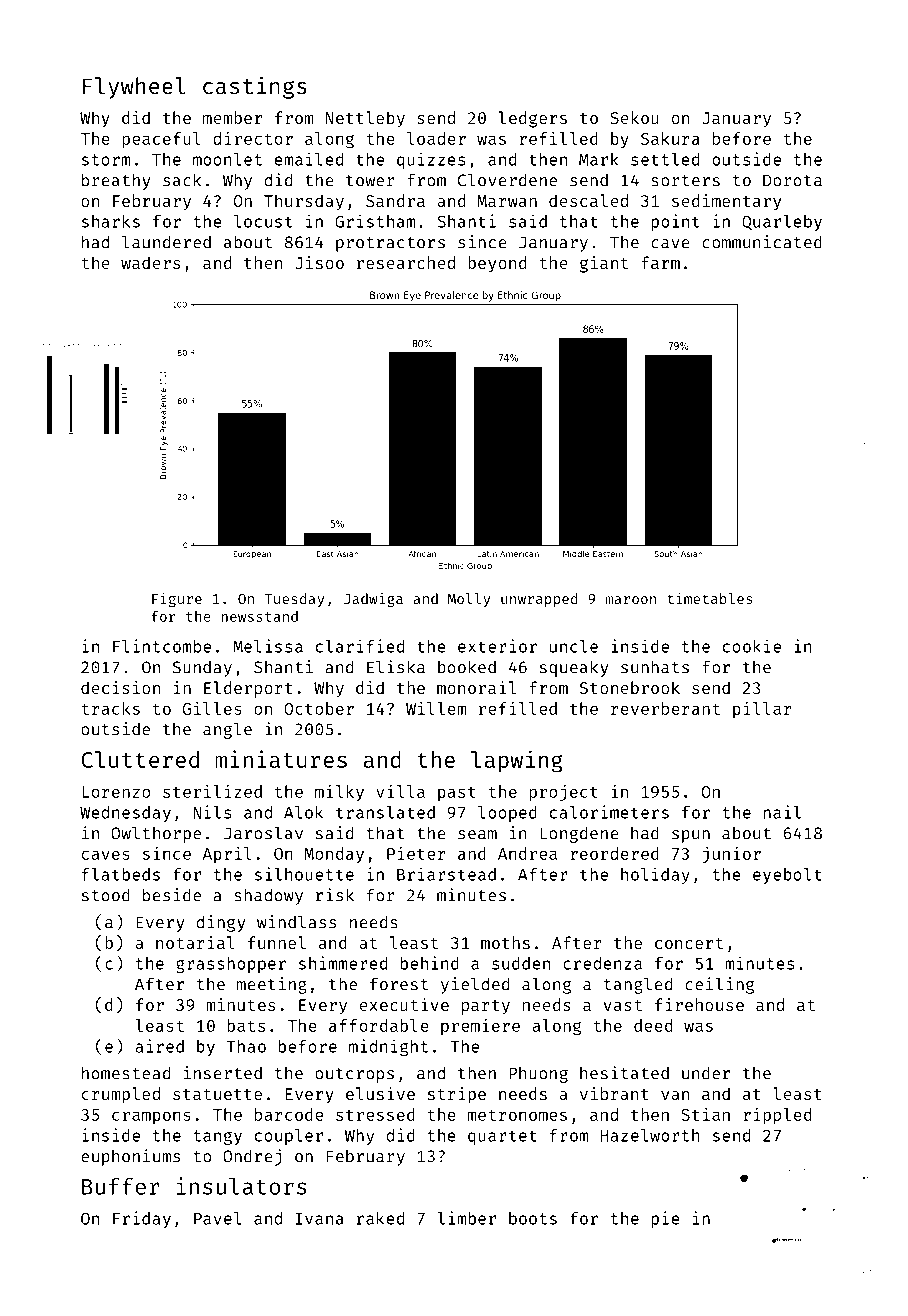  I want to click on boots, so click(533, 1218).
